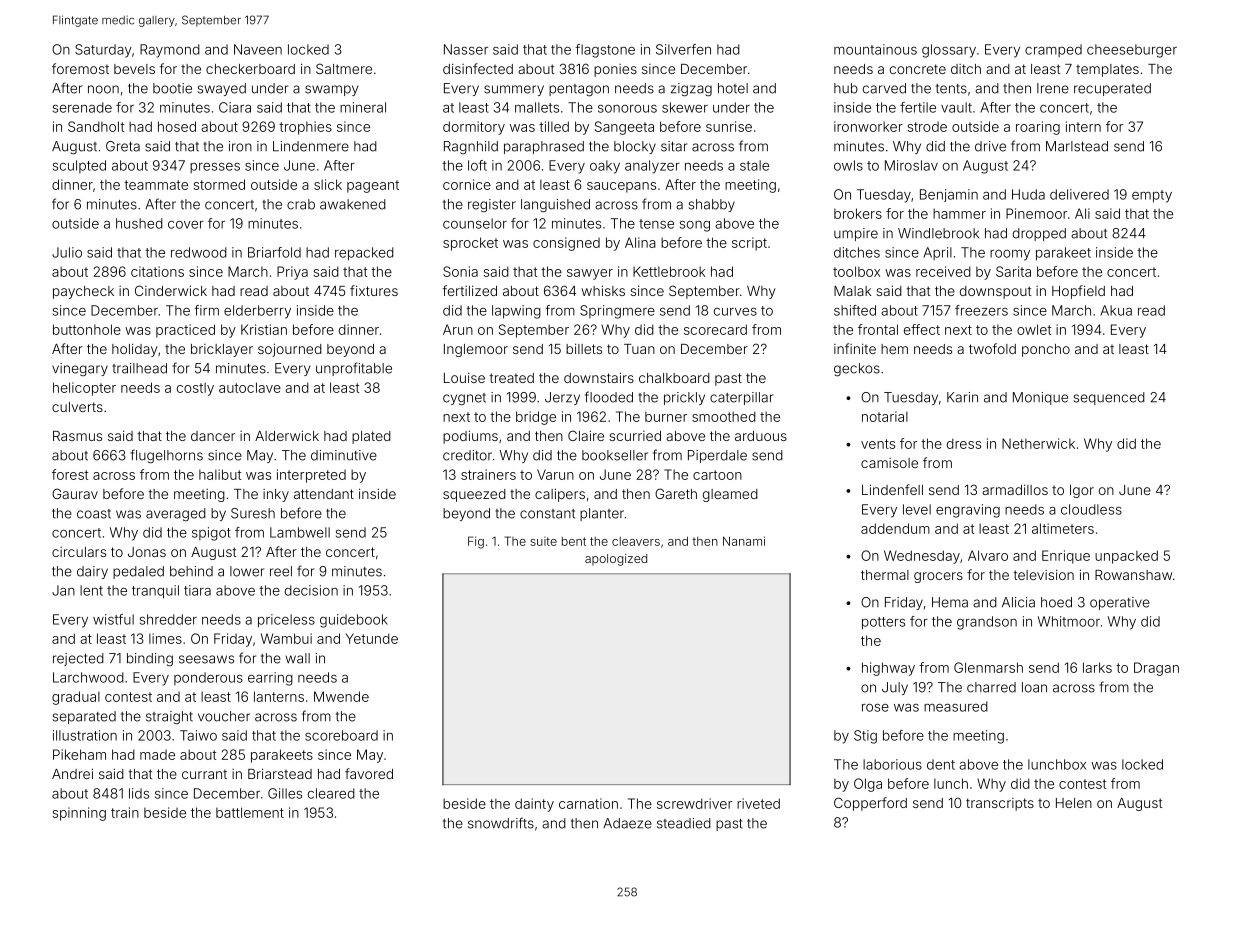 This document has width=1233, height=952. Describe the element at coordinates (1039, 234) in the document. I see `dropped` at that location.
